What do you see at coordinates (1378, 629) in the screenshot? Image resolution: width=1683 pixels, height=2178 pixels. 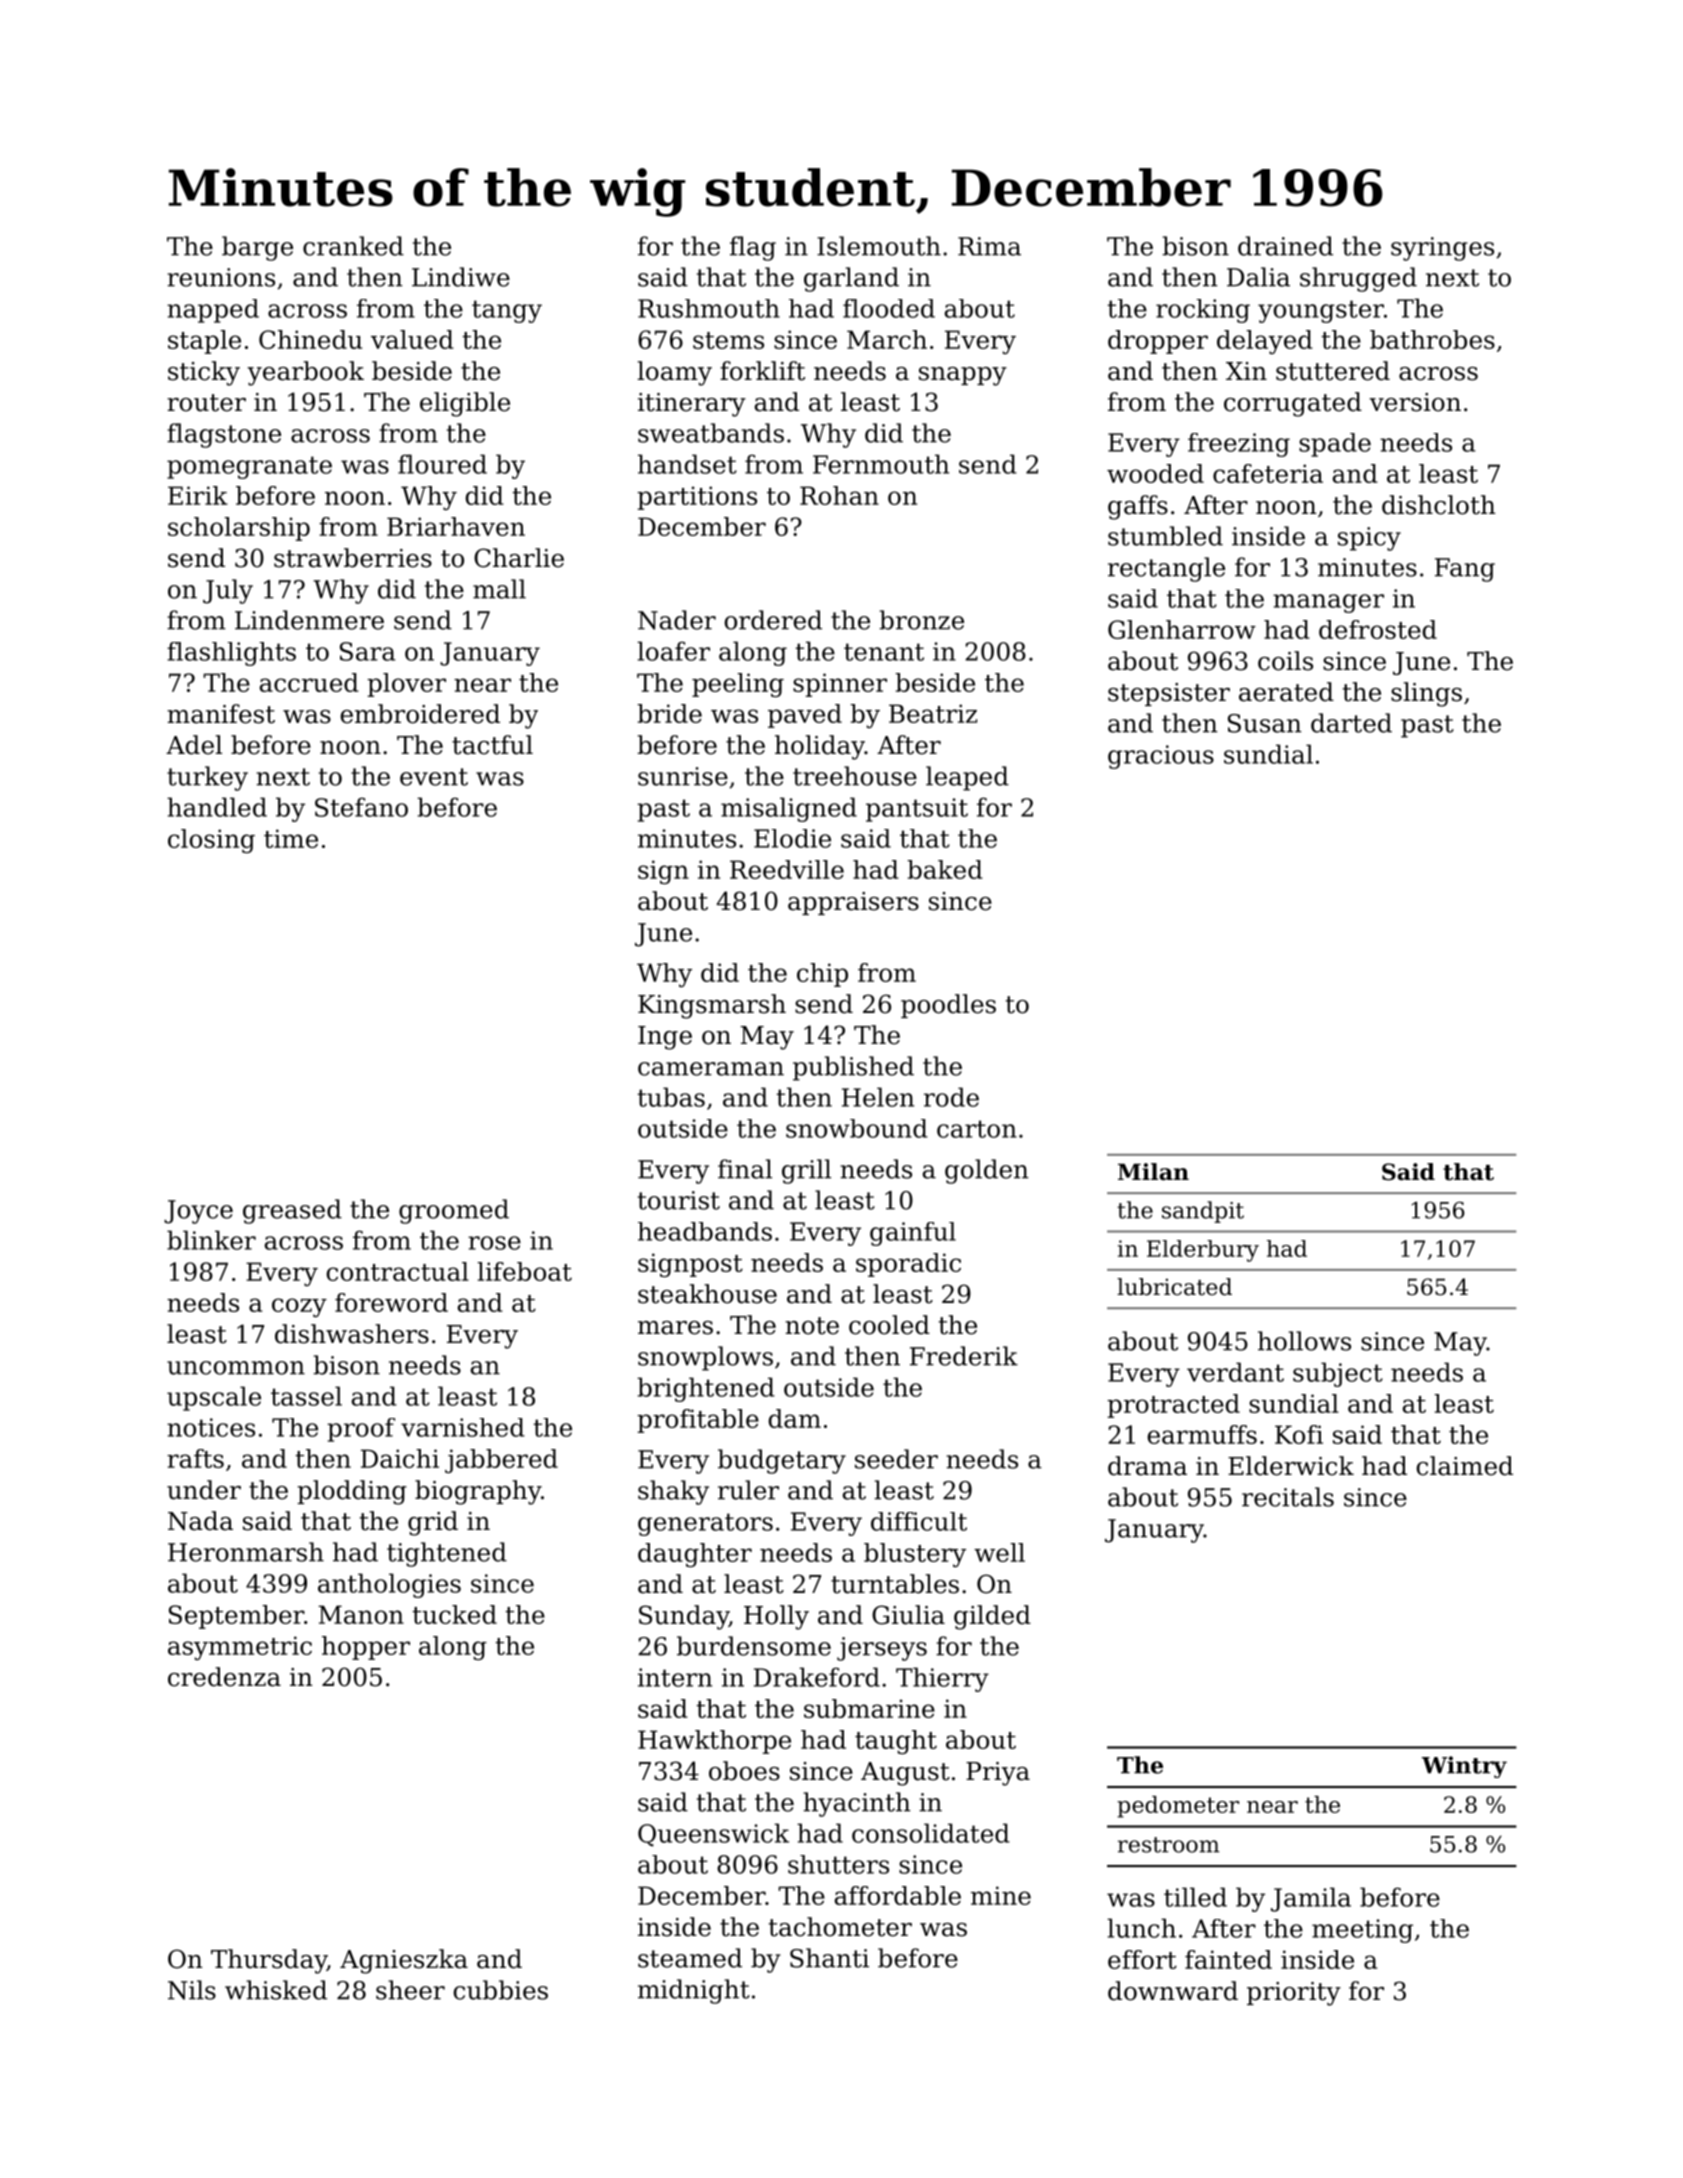 I see `defrosted` at bounding box center [1378, 629].
